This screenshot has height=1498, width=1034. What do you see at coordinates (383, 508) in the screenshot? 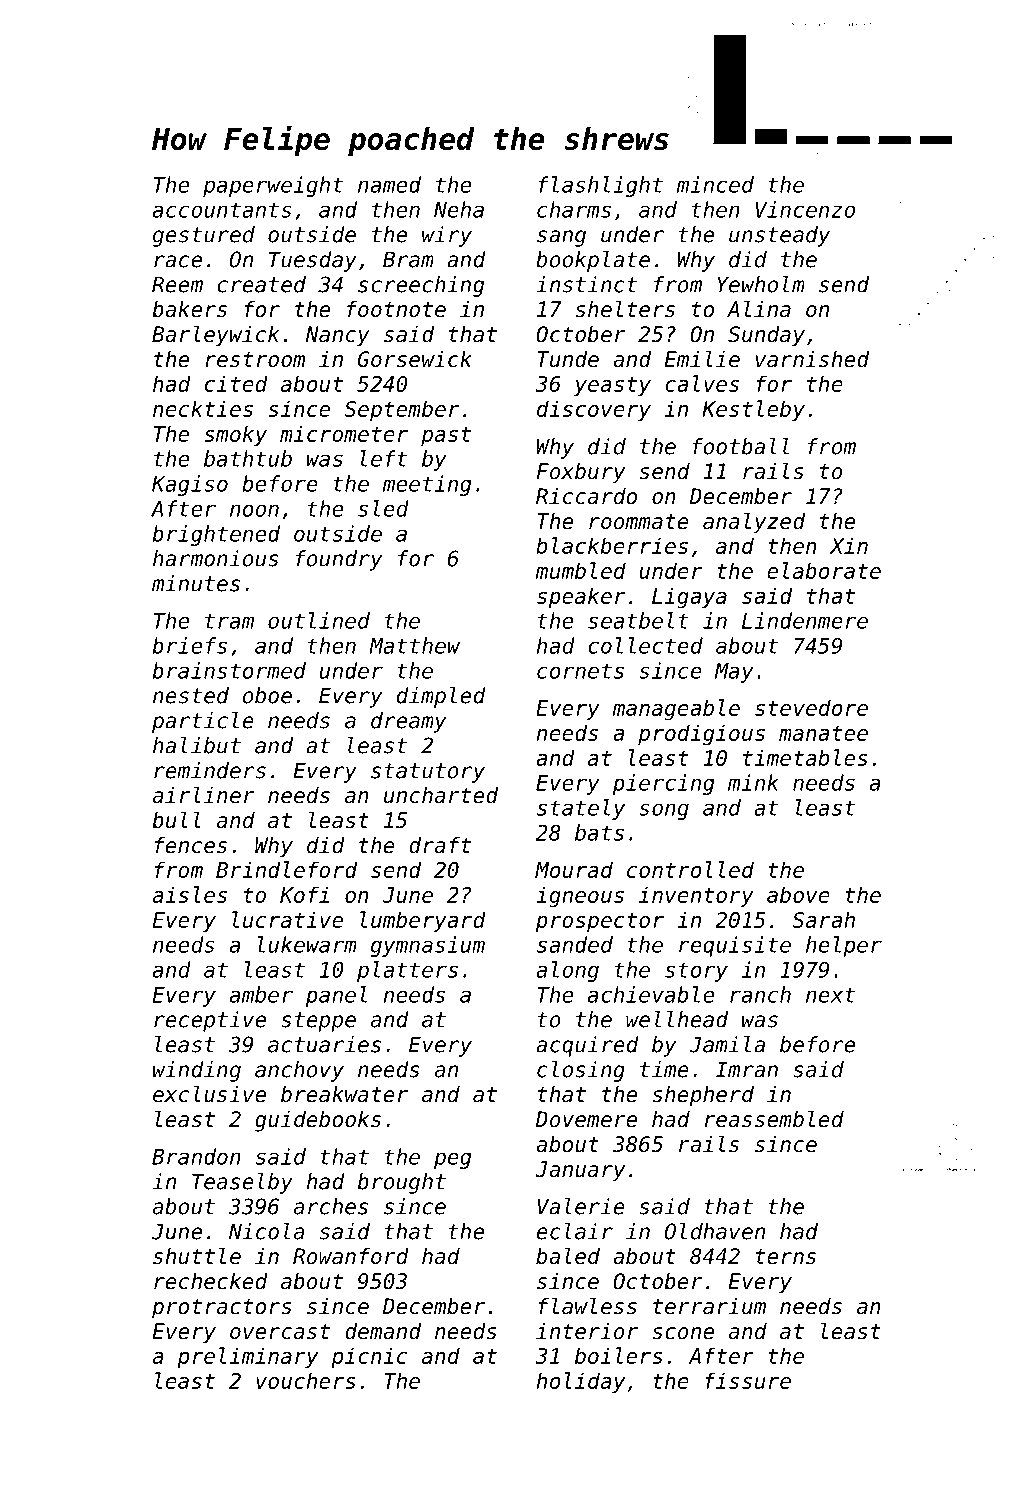
I see `sled` at bounding box center [383, 508].
